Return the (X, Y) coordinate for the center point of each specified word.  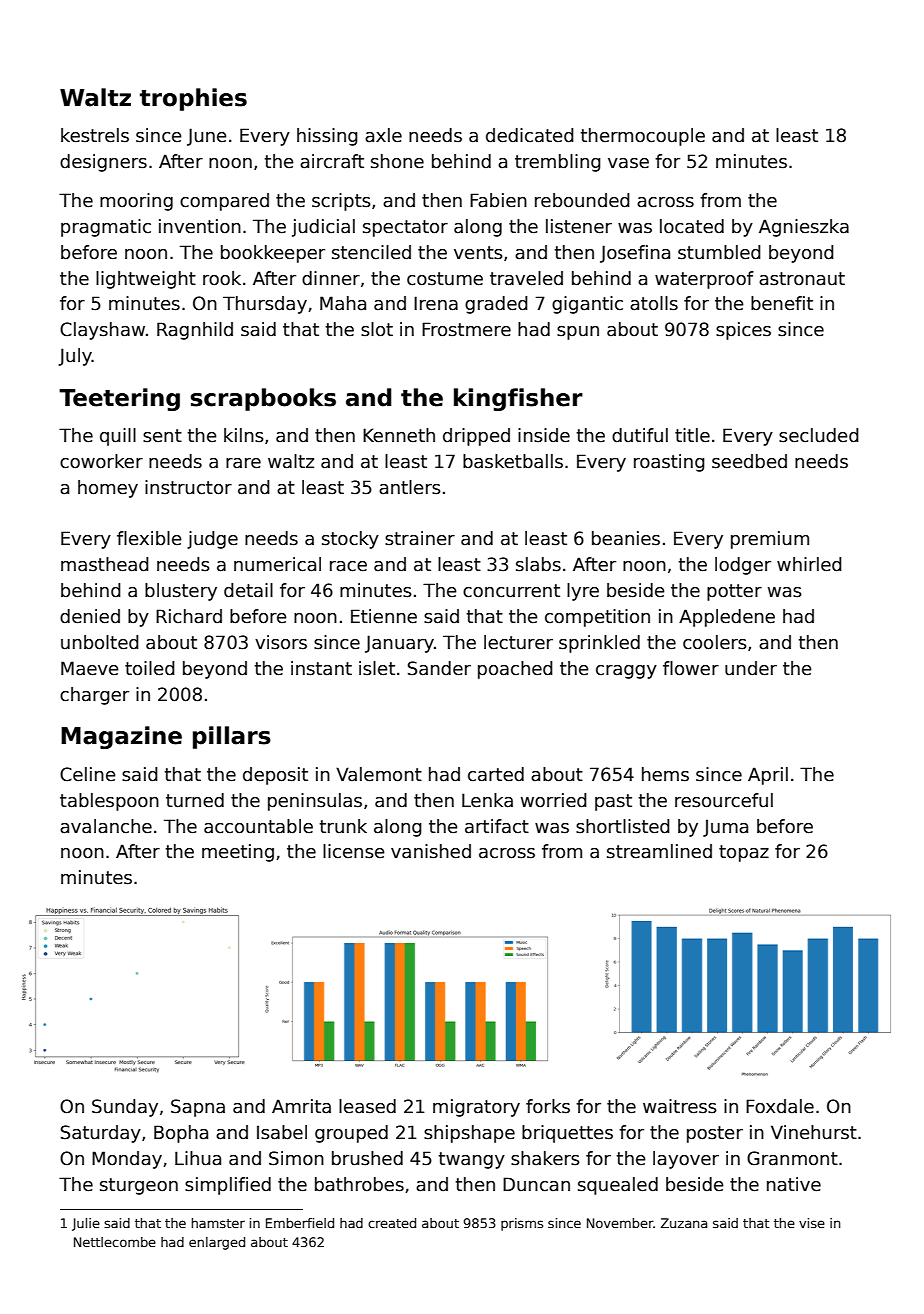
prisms (522, 1224)
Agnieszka (804, 228)
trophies (193, 99)
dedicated (530, 135)
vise (812, 1223)
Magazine (121, 737)
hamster (218, 1223)
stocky (350, 540)
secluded (819, 435)
